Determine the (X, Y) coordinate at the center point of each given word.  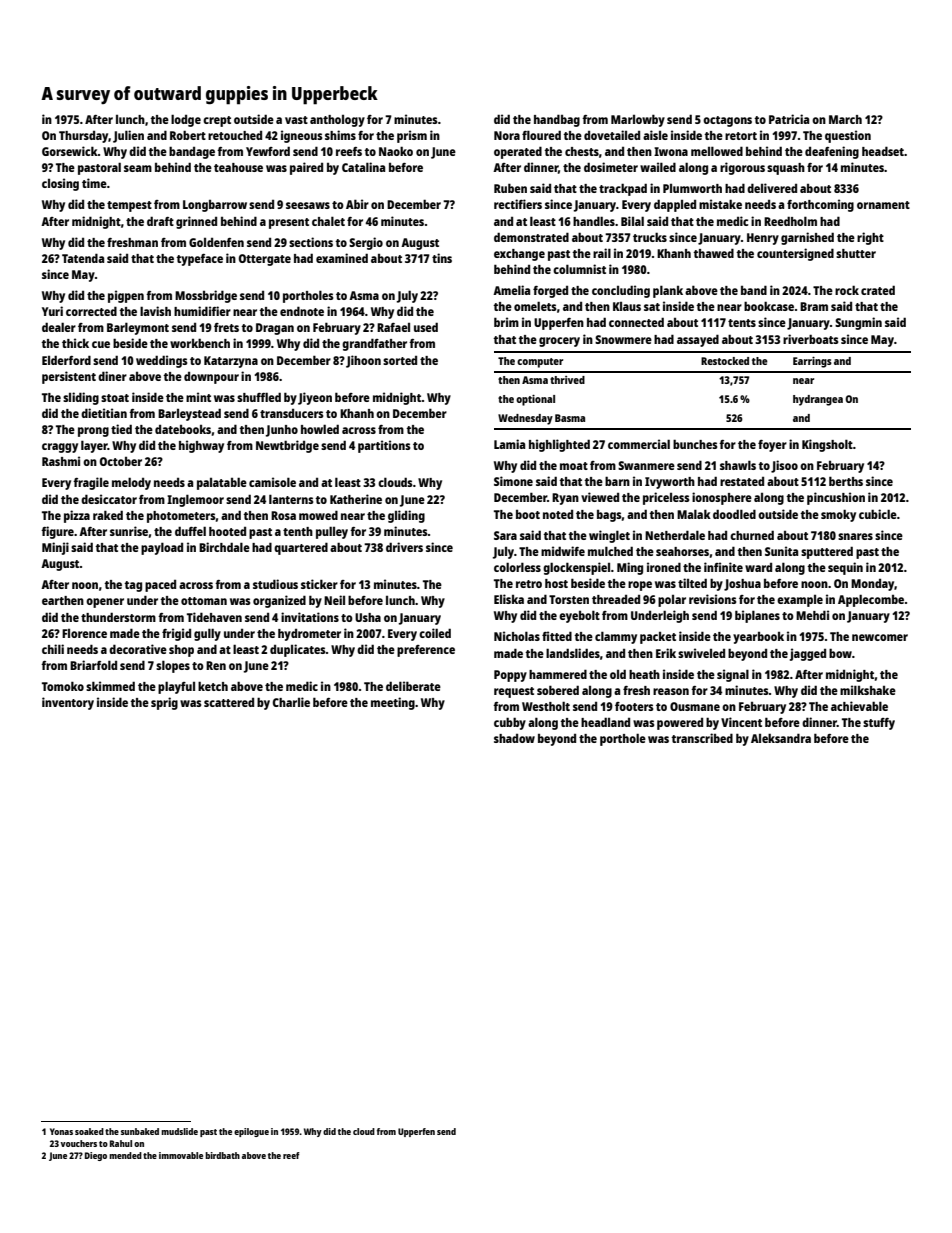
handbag (557, 120)
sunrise (129, 531)
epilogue (251, 1132)
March (845, 119)
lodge (186, 120)
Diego (96, 1156)
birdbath (222, 1155)
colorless (517, 567)
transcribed (702, 738)
